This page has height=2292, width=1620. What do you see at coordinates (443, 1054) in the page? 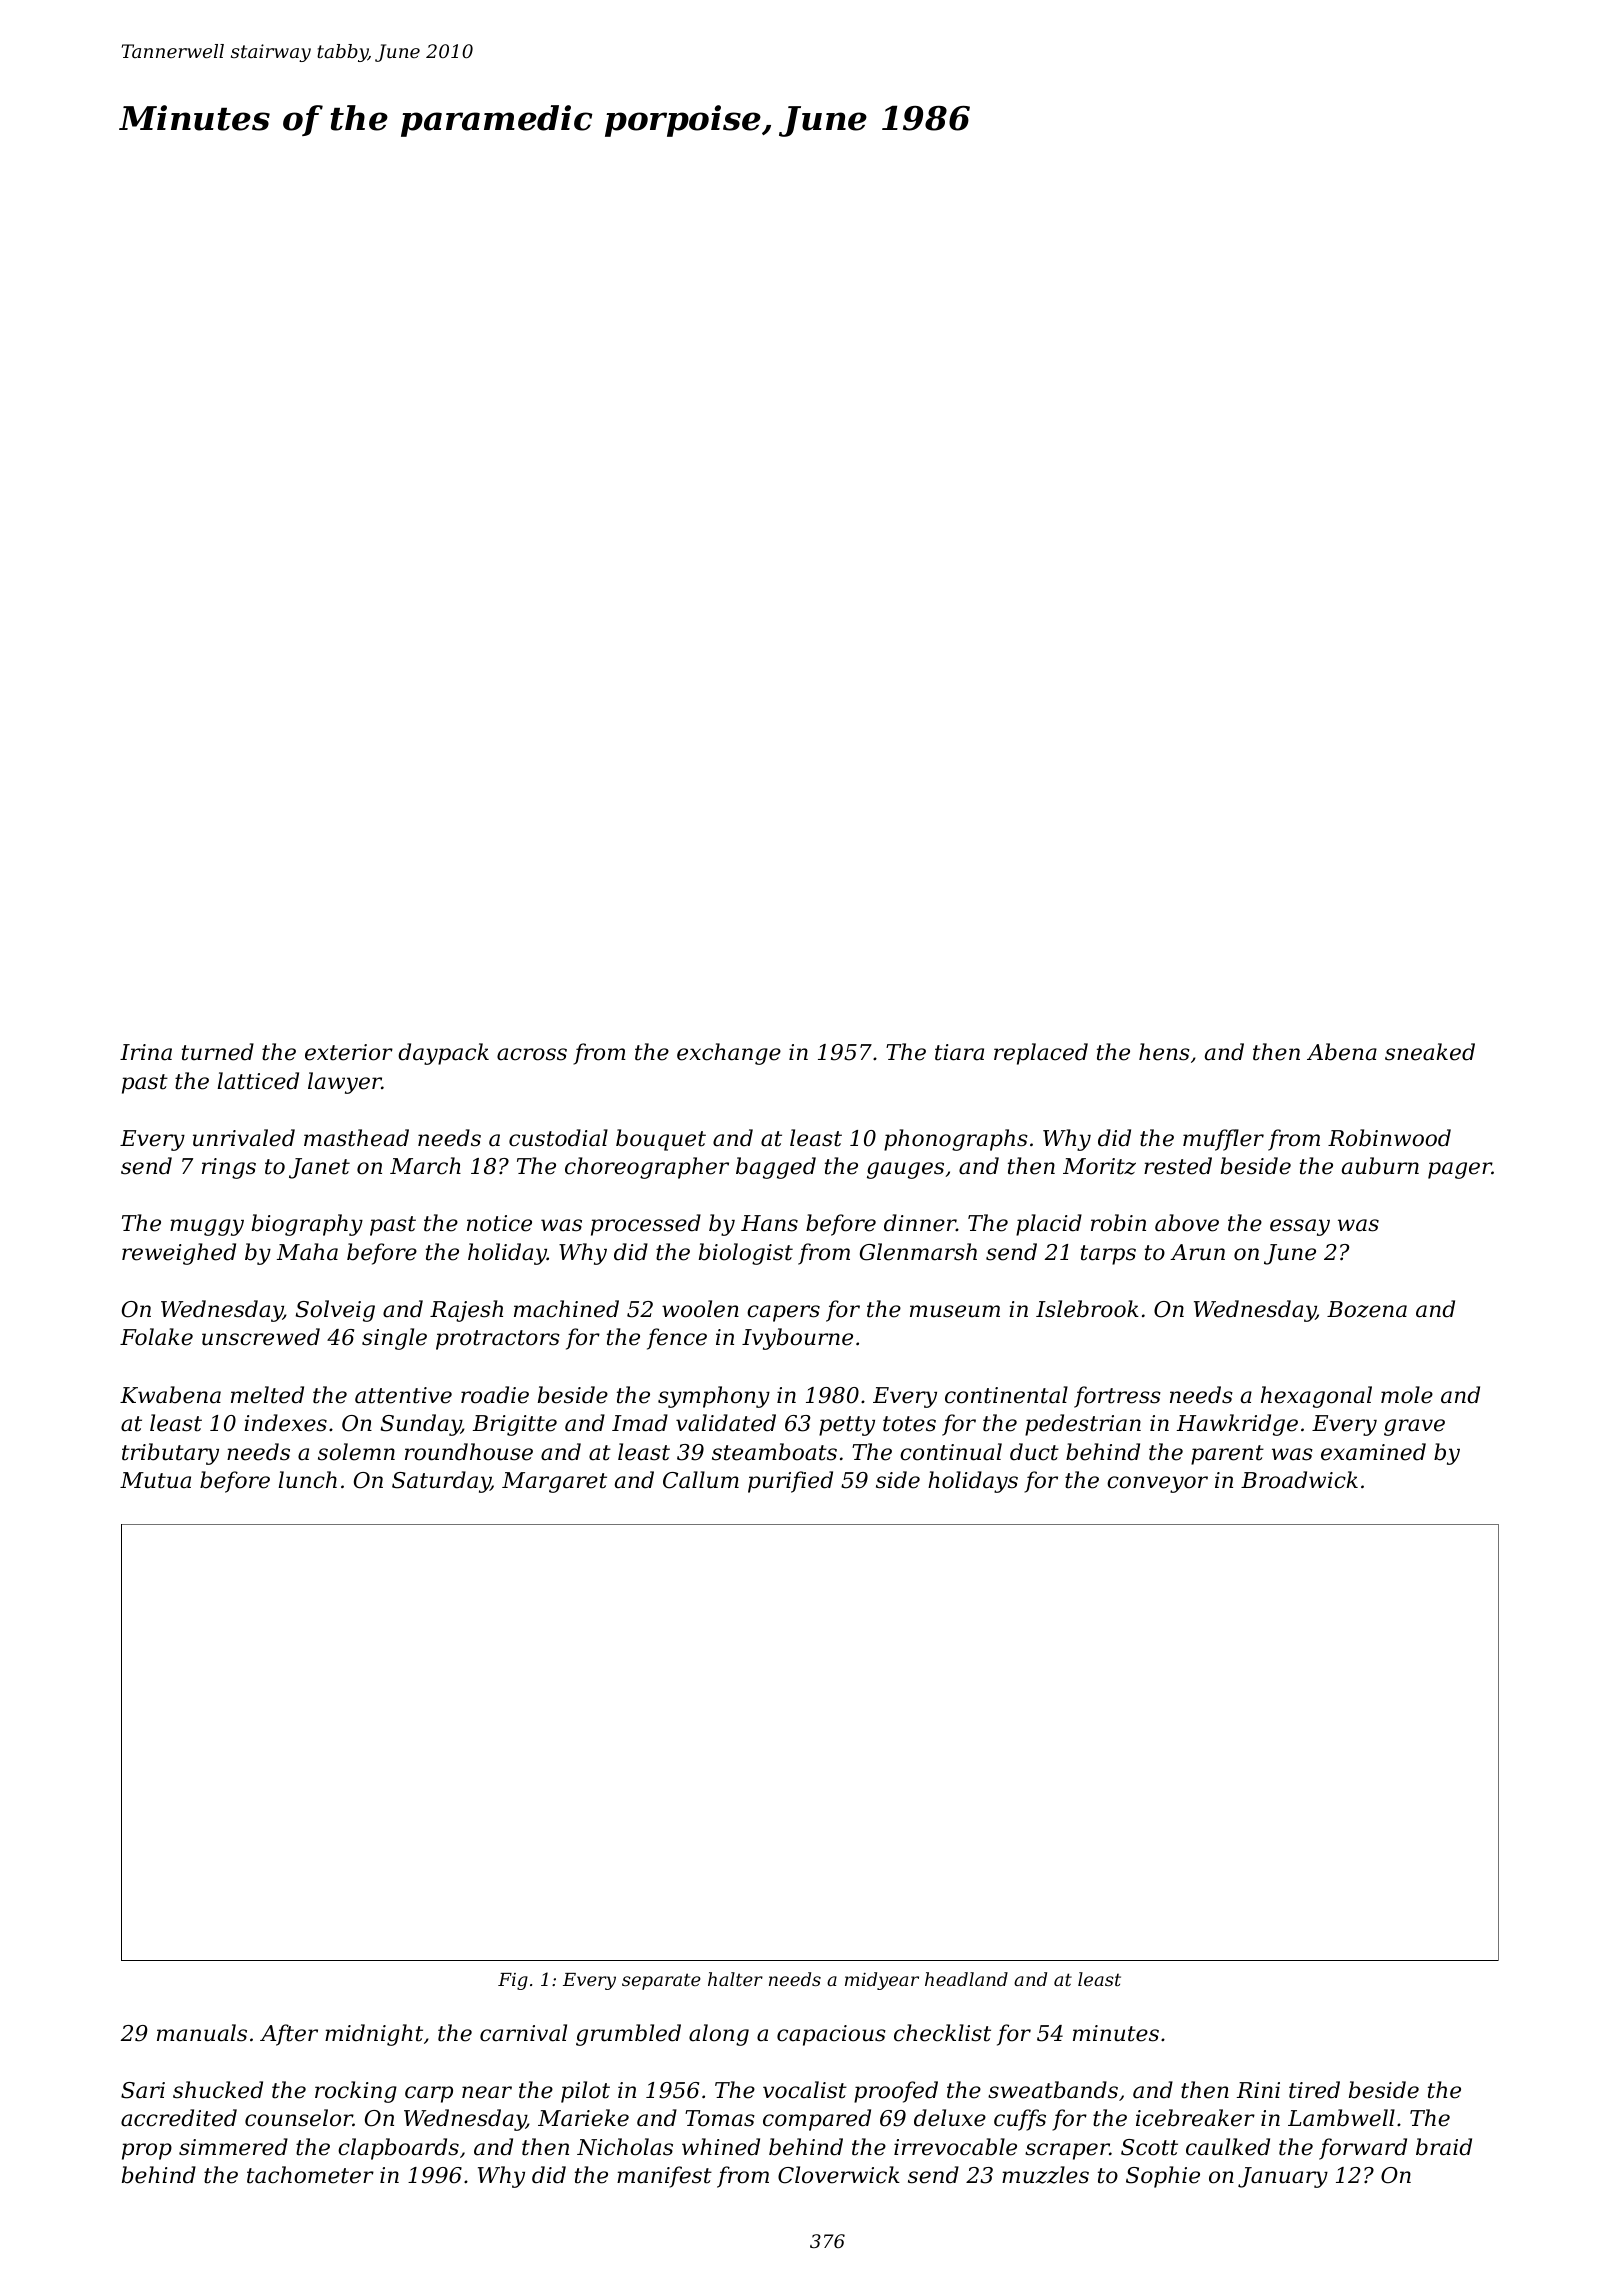
I see `daypack` at bounding box center [443, 1054].
